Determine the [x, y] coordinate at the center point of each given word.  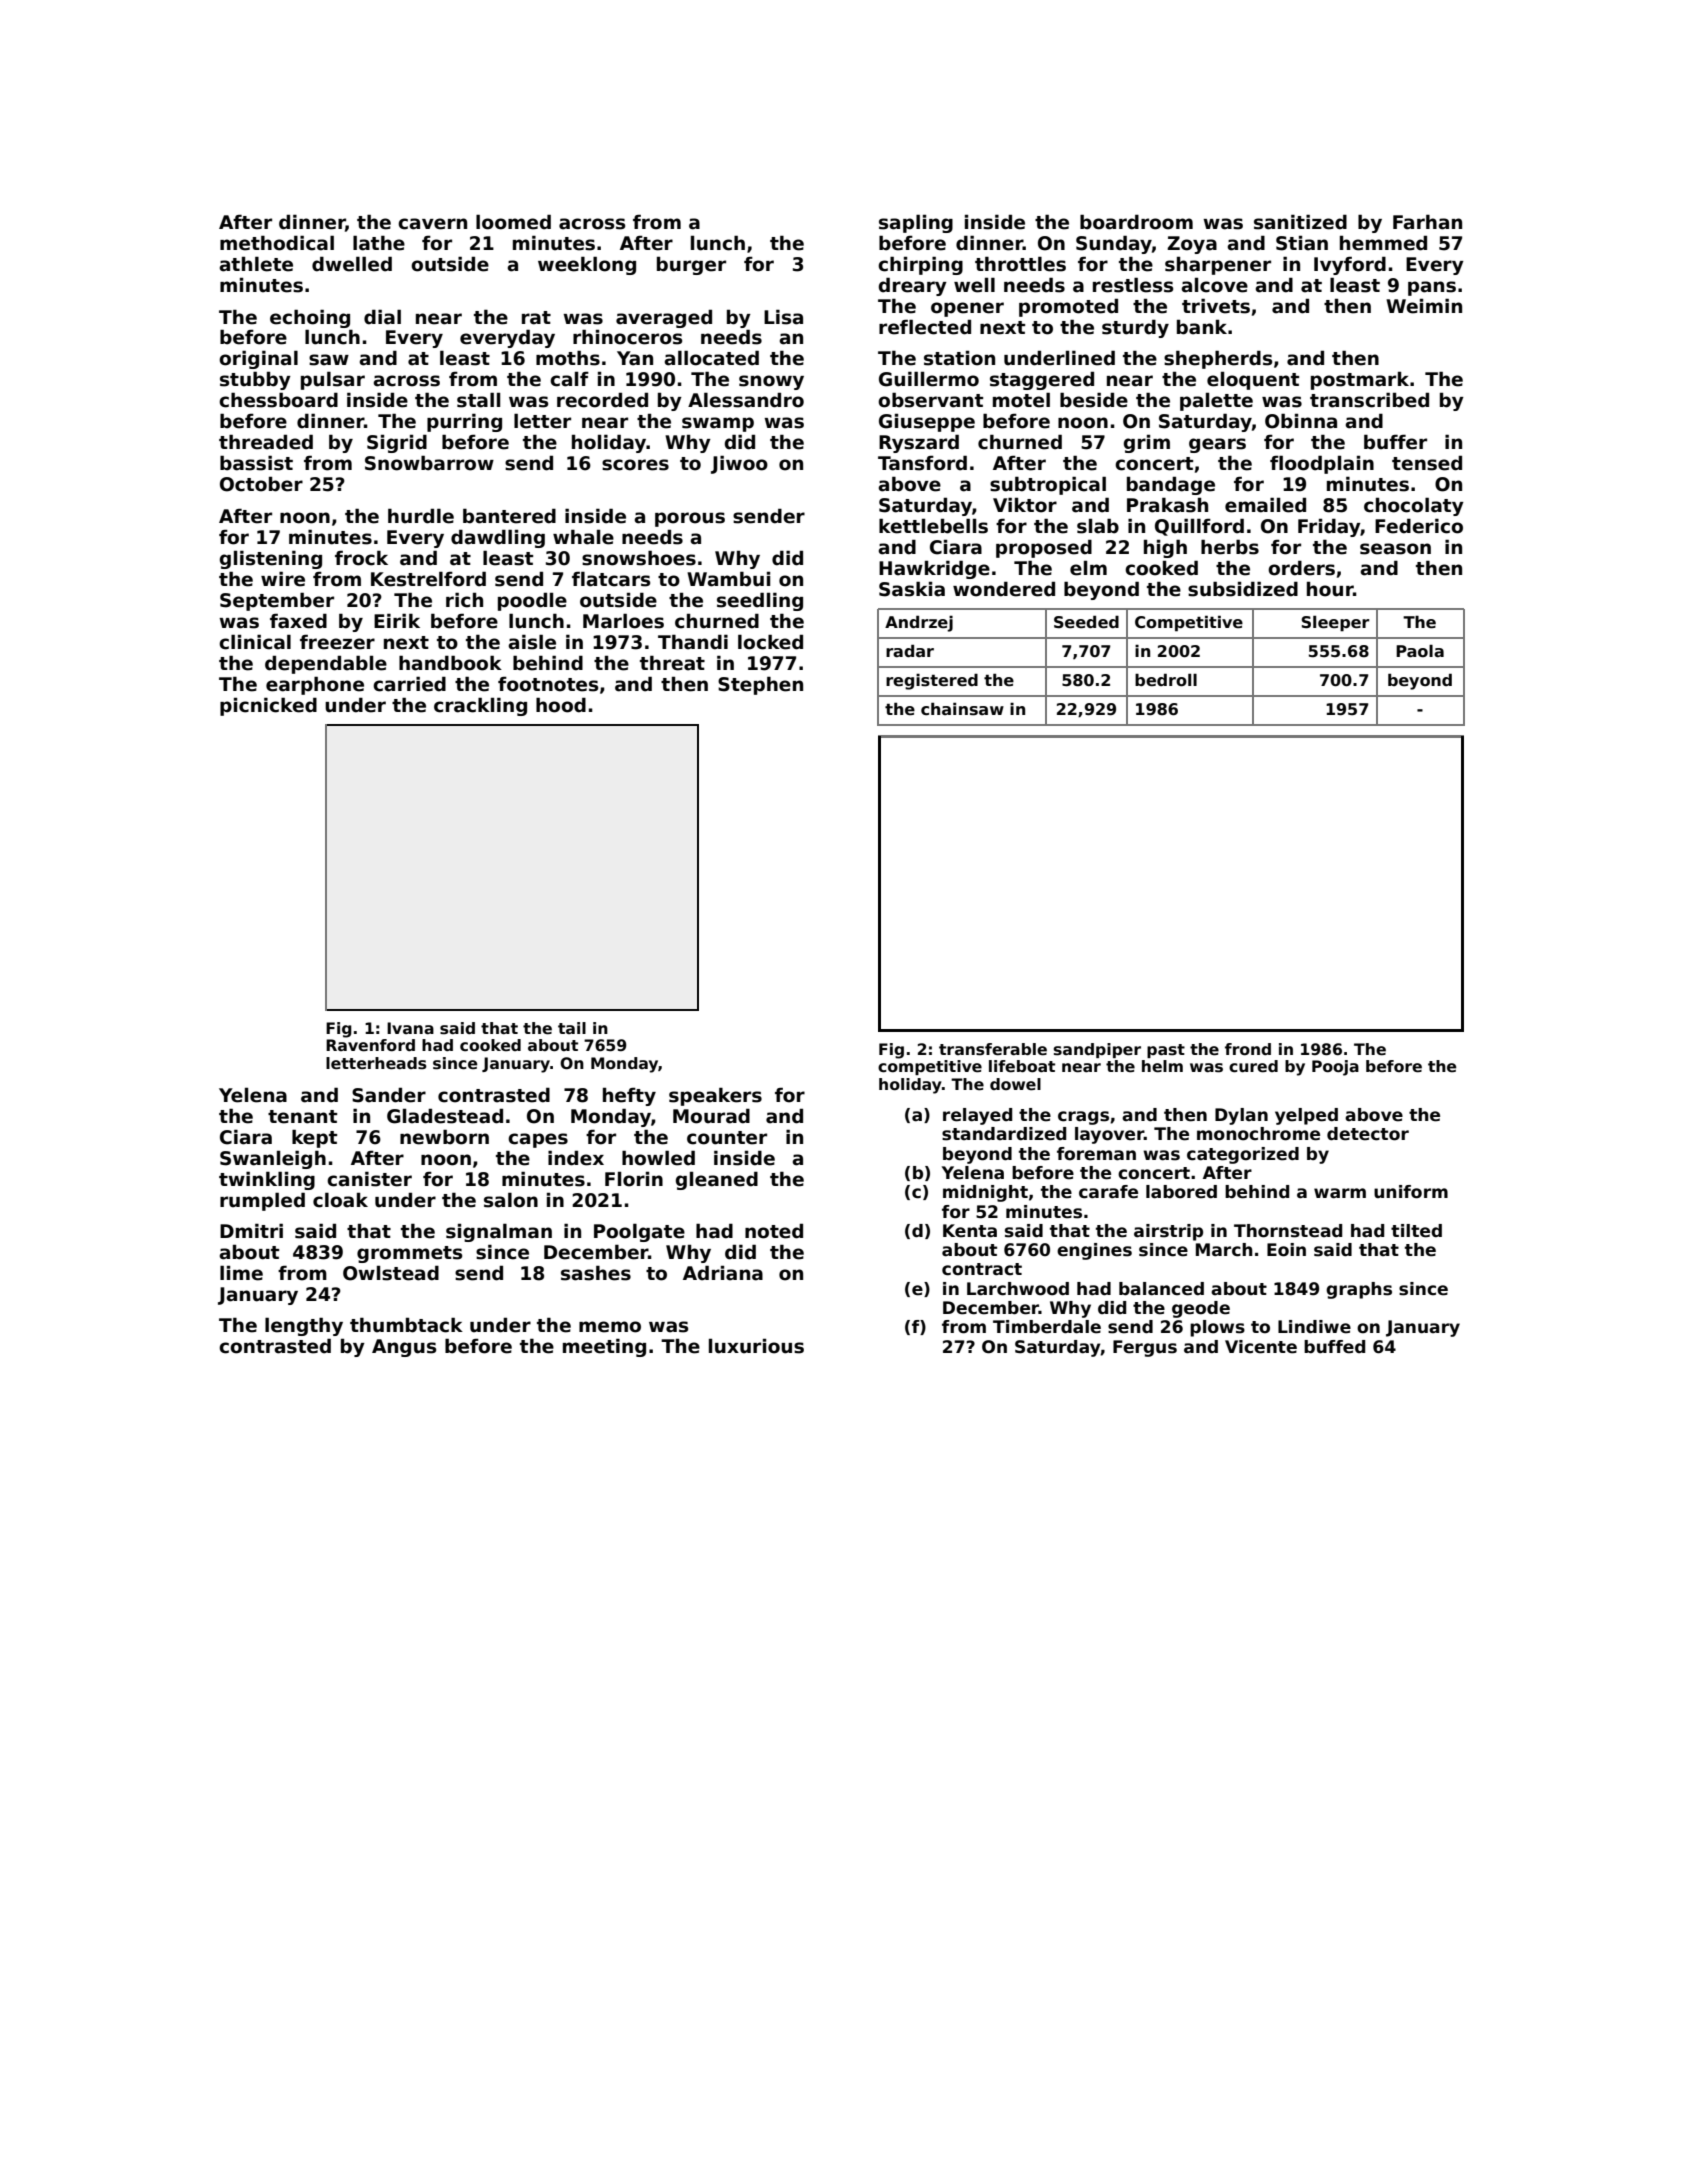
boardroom [1136, 222]
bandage [1171, 485]
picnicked [268, 706]
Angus [404, 1348]
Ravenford [370, 1045]
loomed [513, 222]
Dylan [1241, 1116]
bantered [509, 516]
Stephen [760, 685]
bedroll [1166, 680]
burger [691, 265]
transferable [993, 1049]
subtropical [1048, 485]
